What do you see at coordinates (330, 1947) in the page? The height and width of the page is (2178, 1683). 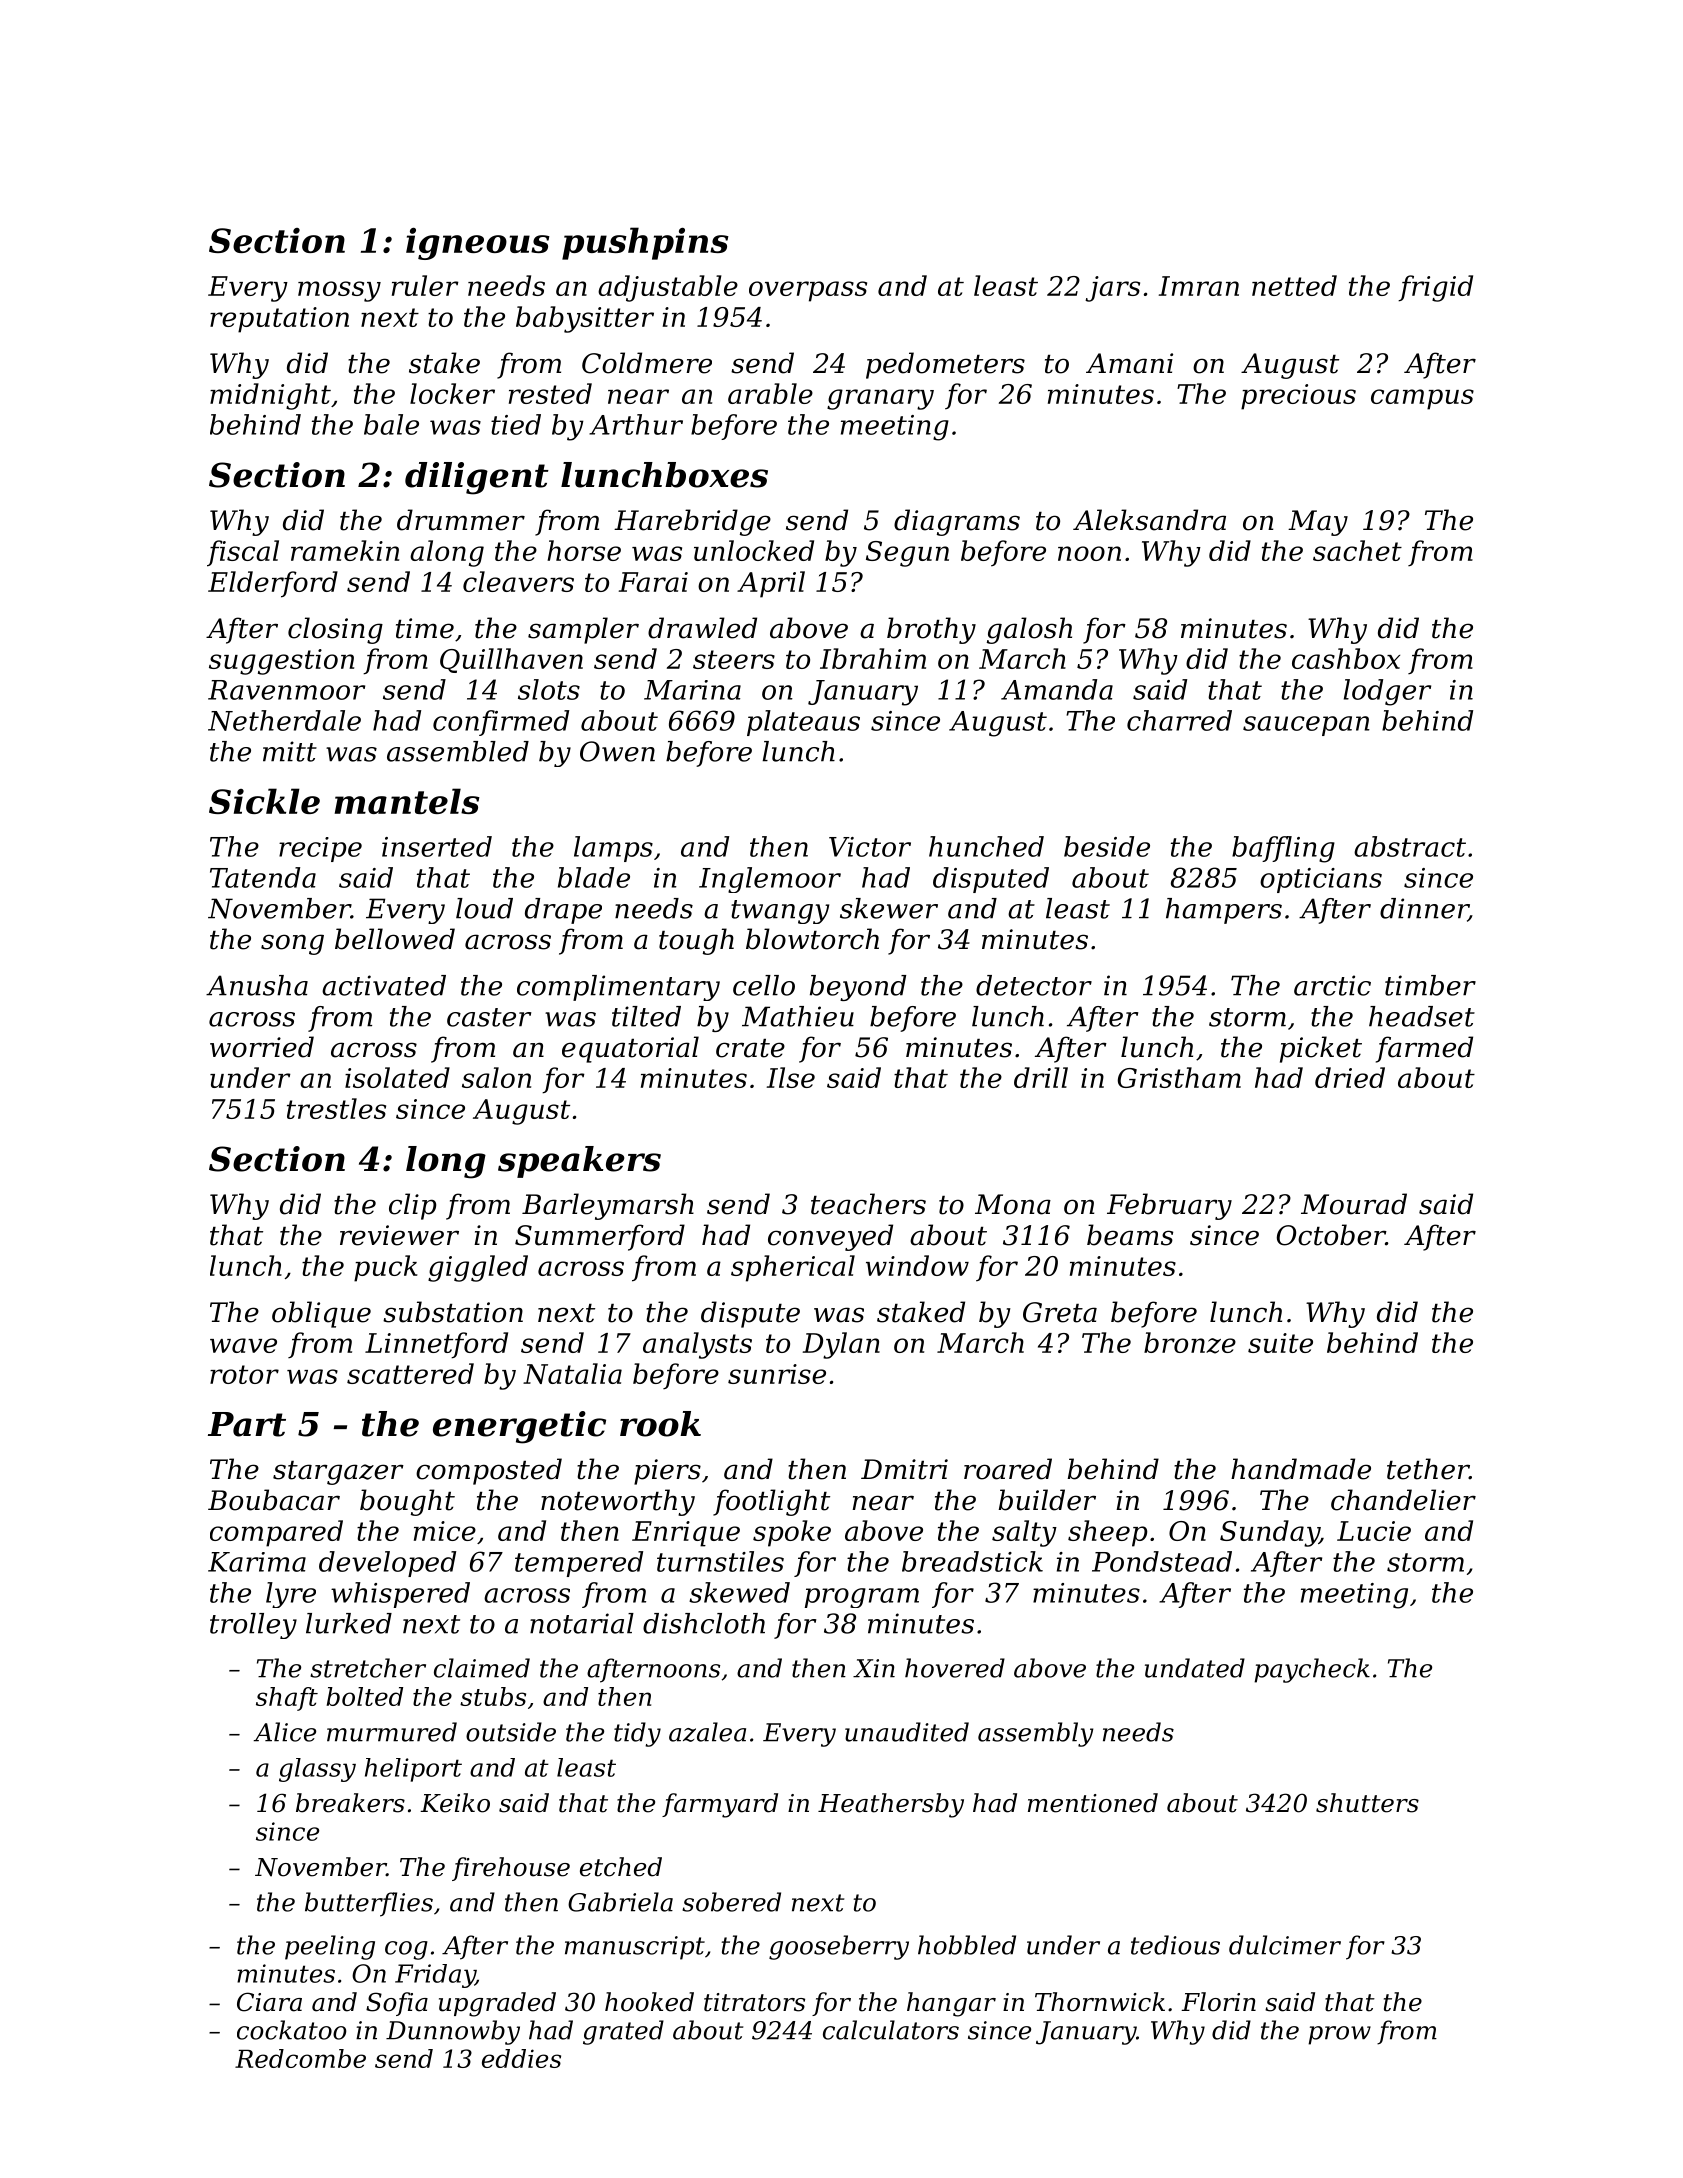 I see `peeling` at bounding box center [330, 1947].
